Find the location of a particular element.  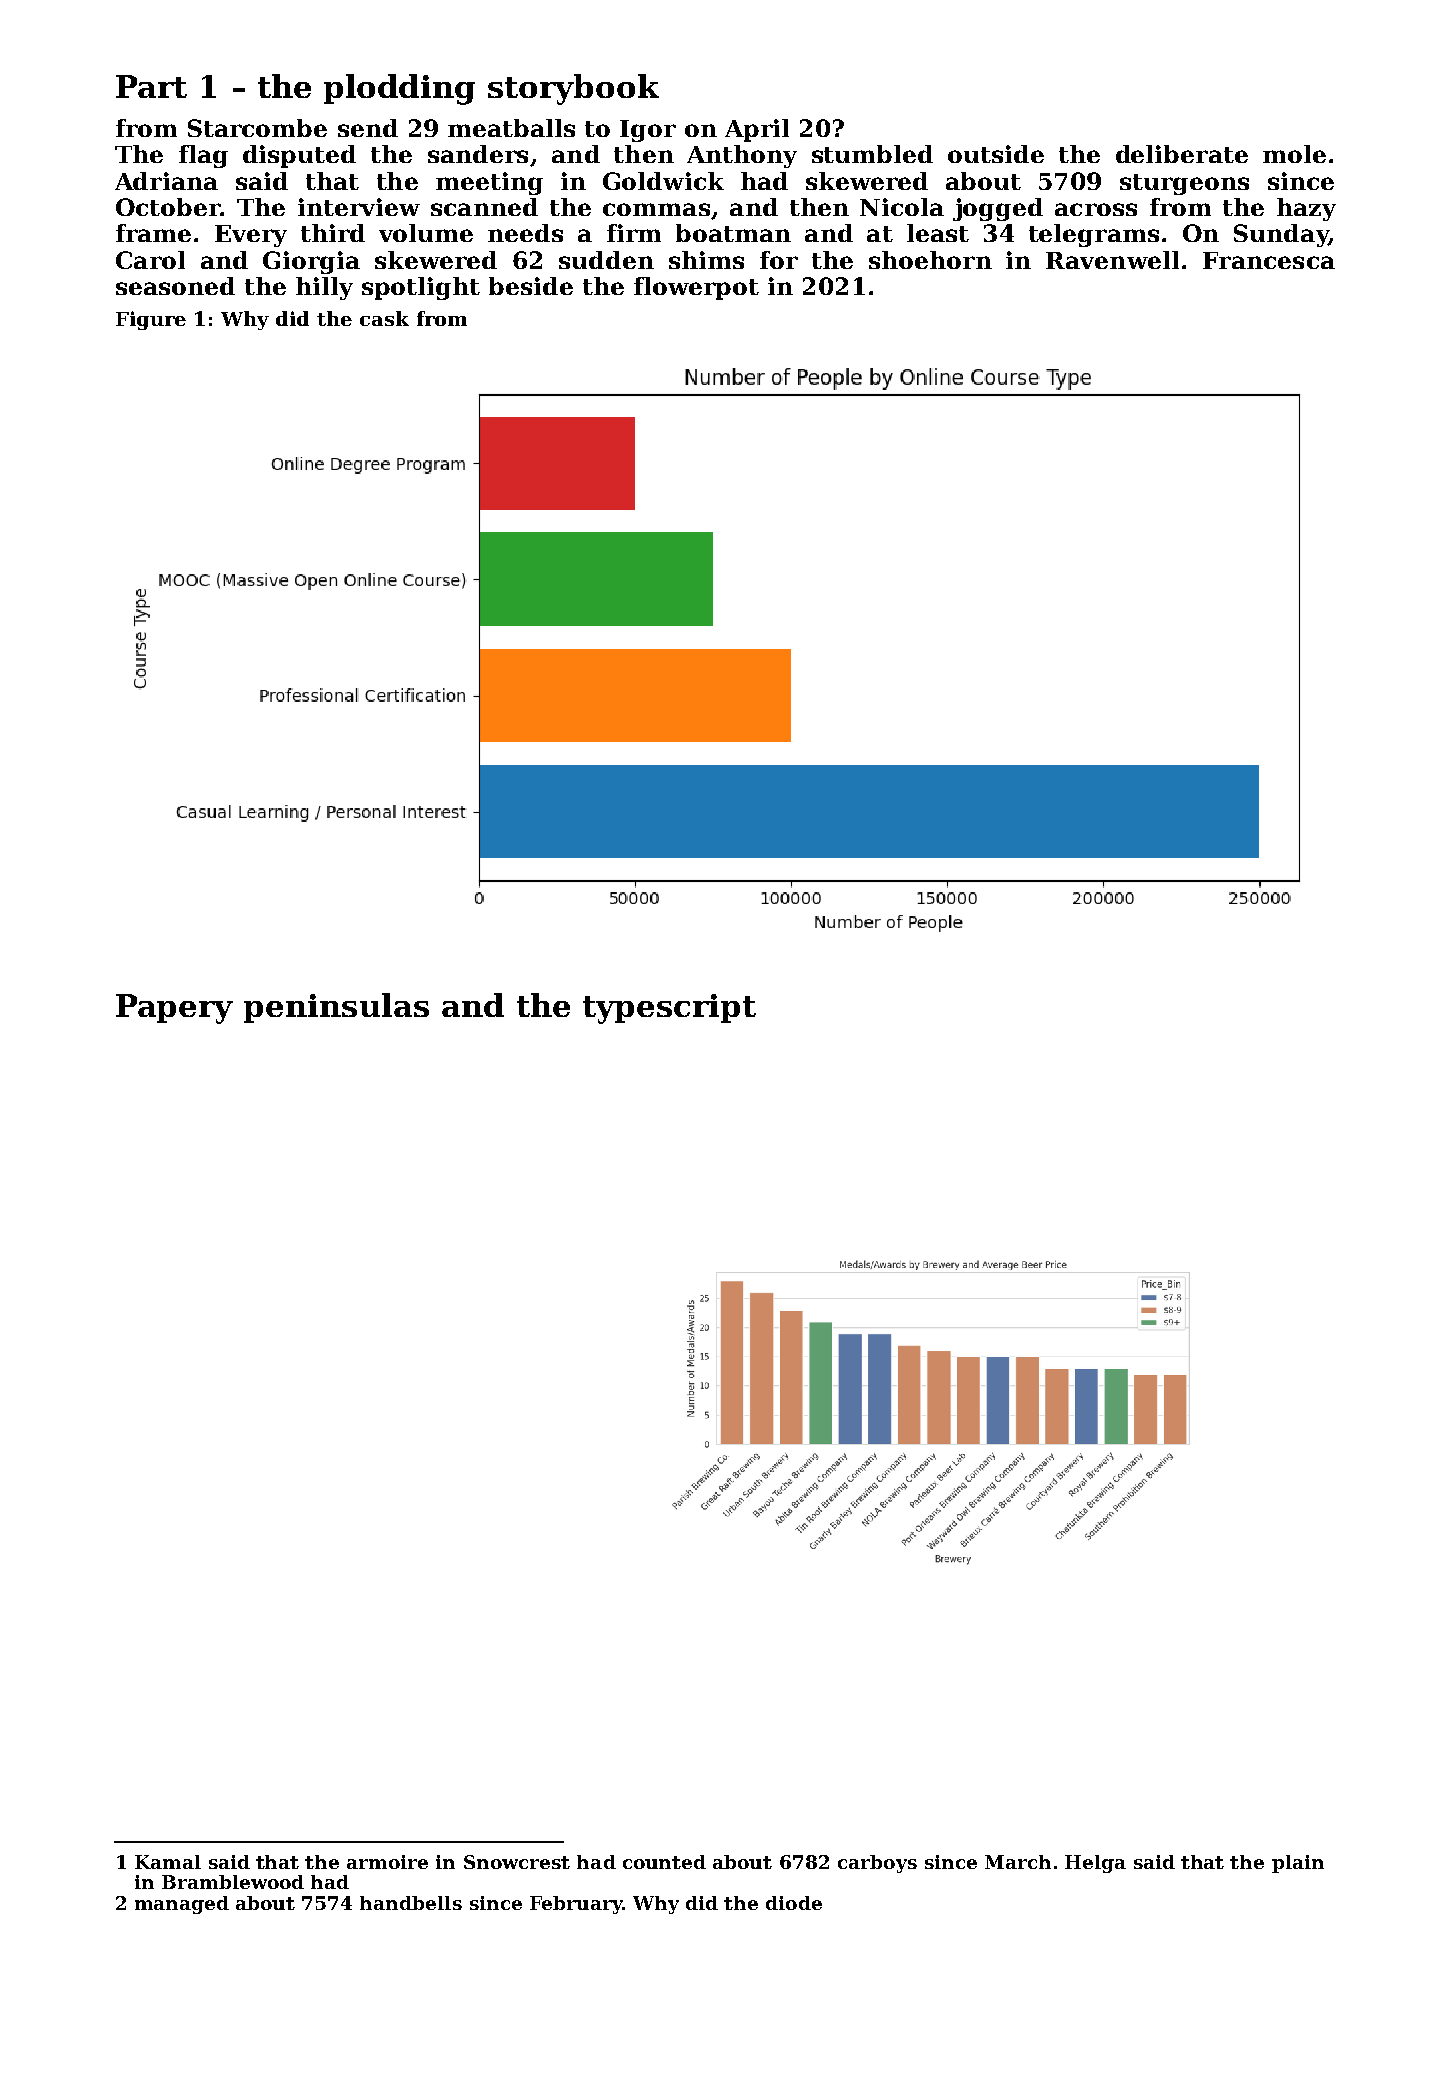

Part is located at coordinates (151, 86).
